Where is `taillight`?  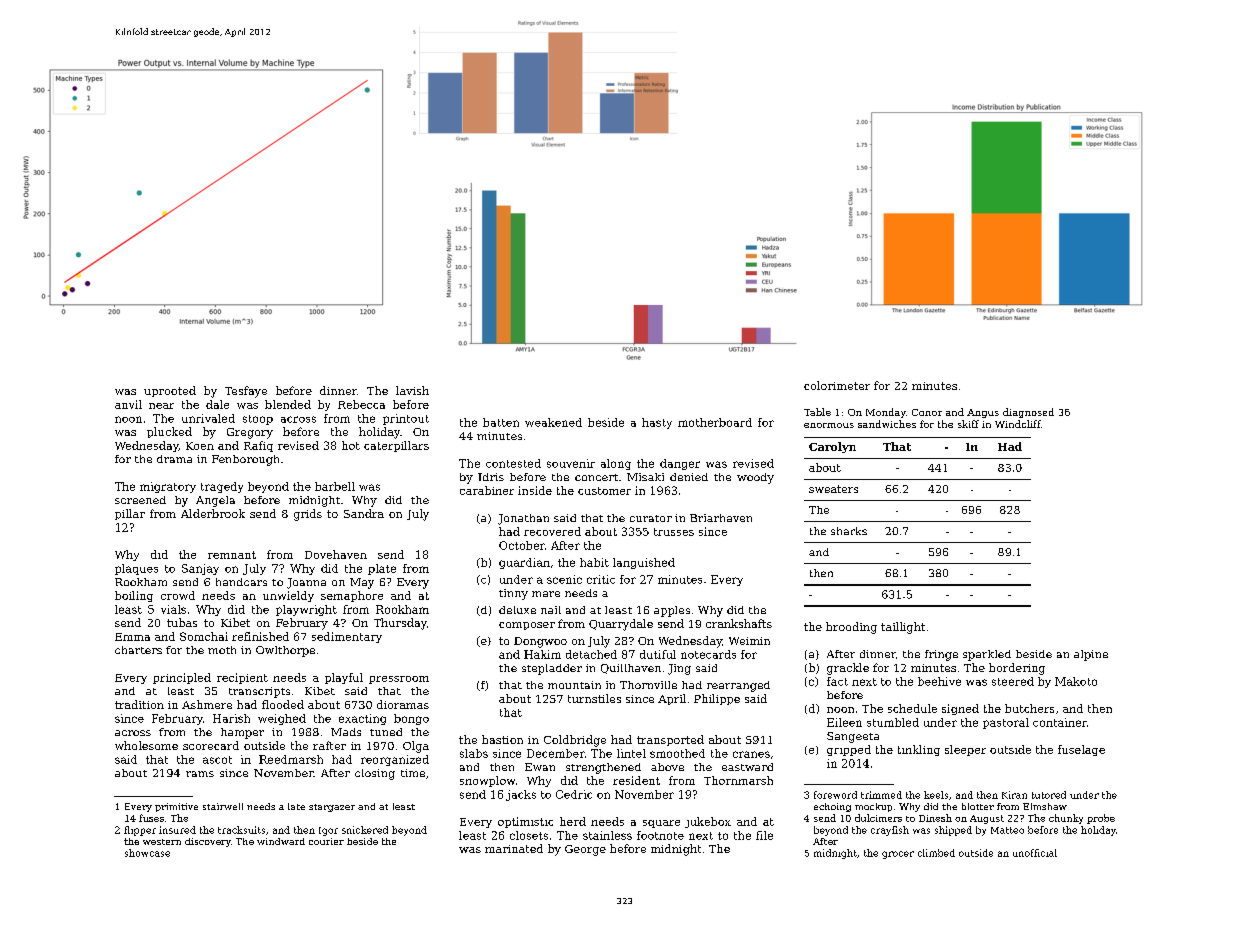
taillight is located at coordinates (903, 628).
